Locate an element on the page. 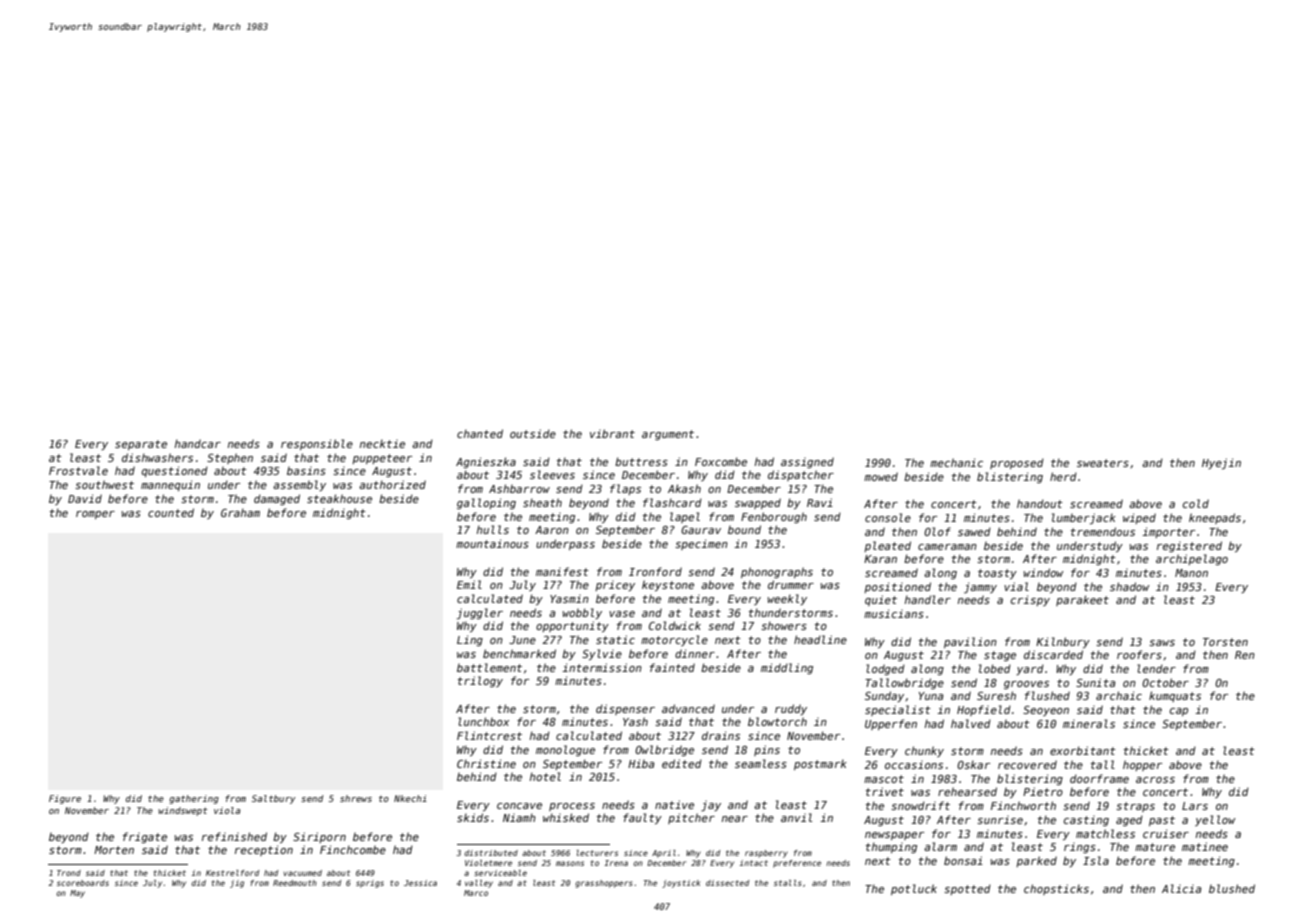 Image resolution: width=1308 pixels, height=924 pixels. Emil is located at coordinates (469, 584).
